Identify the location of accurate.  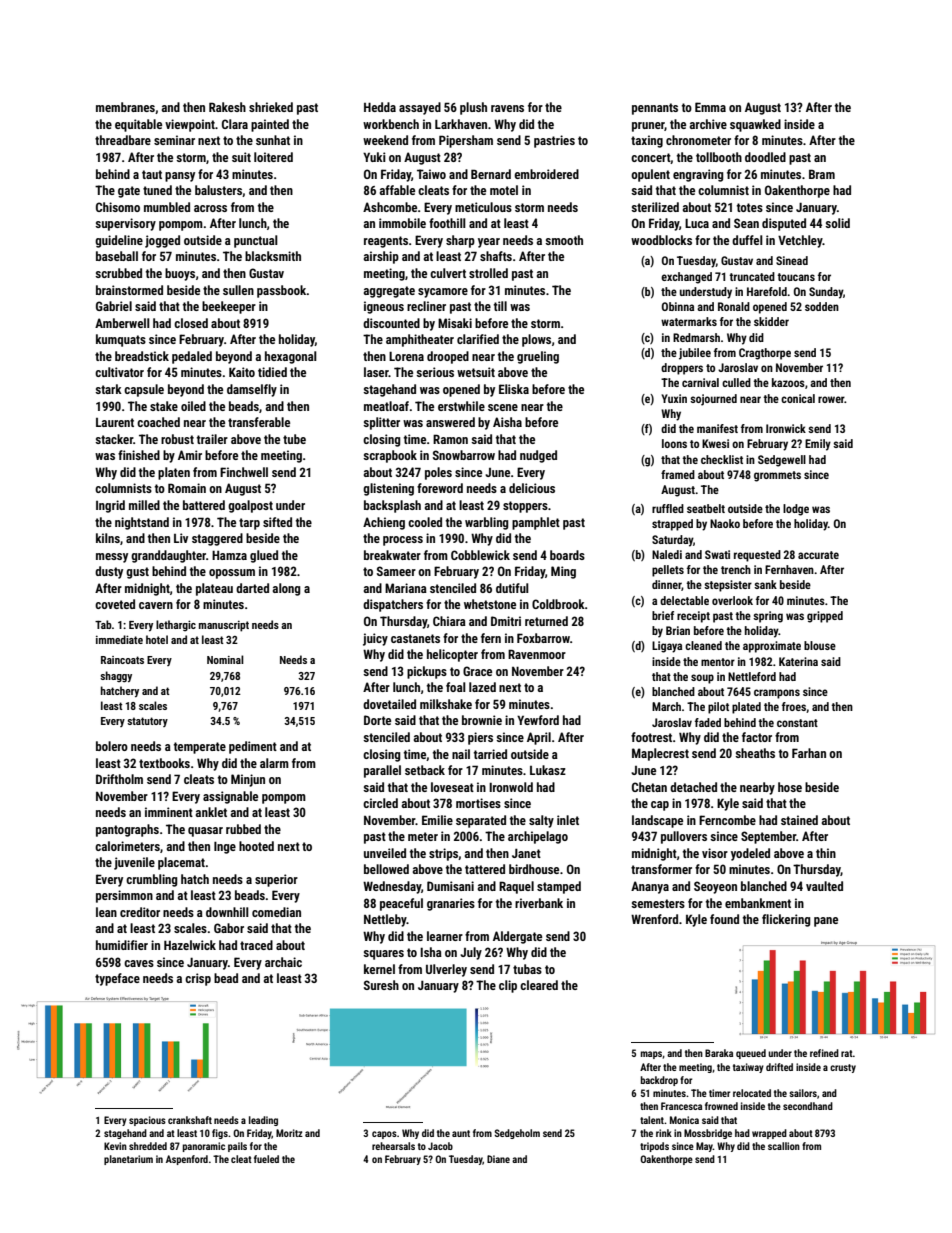
(818, 555).
